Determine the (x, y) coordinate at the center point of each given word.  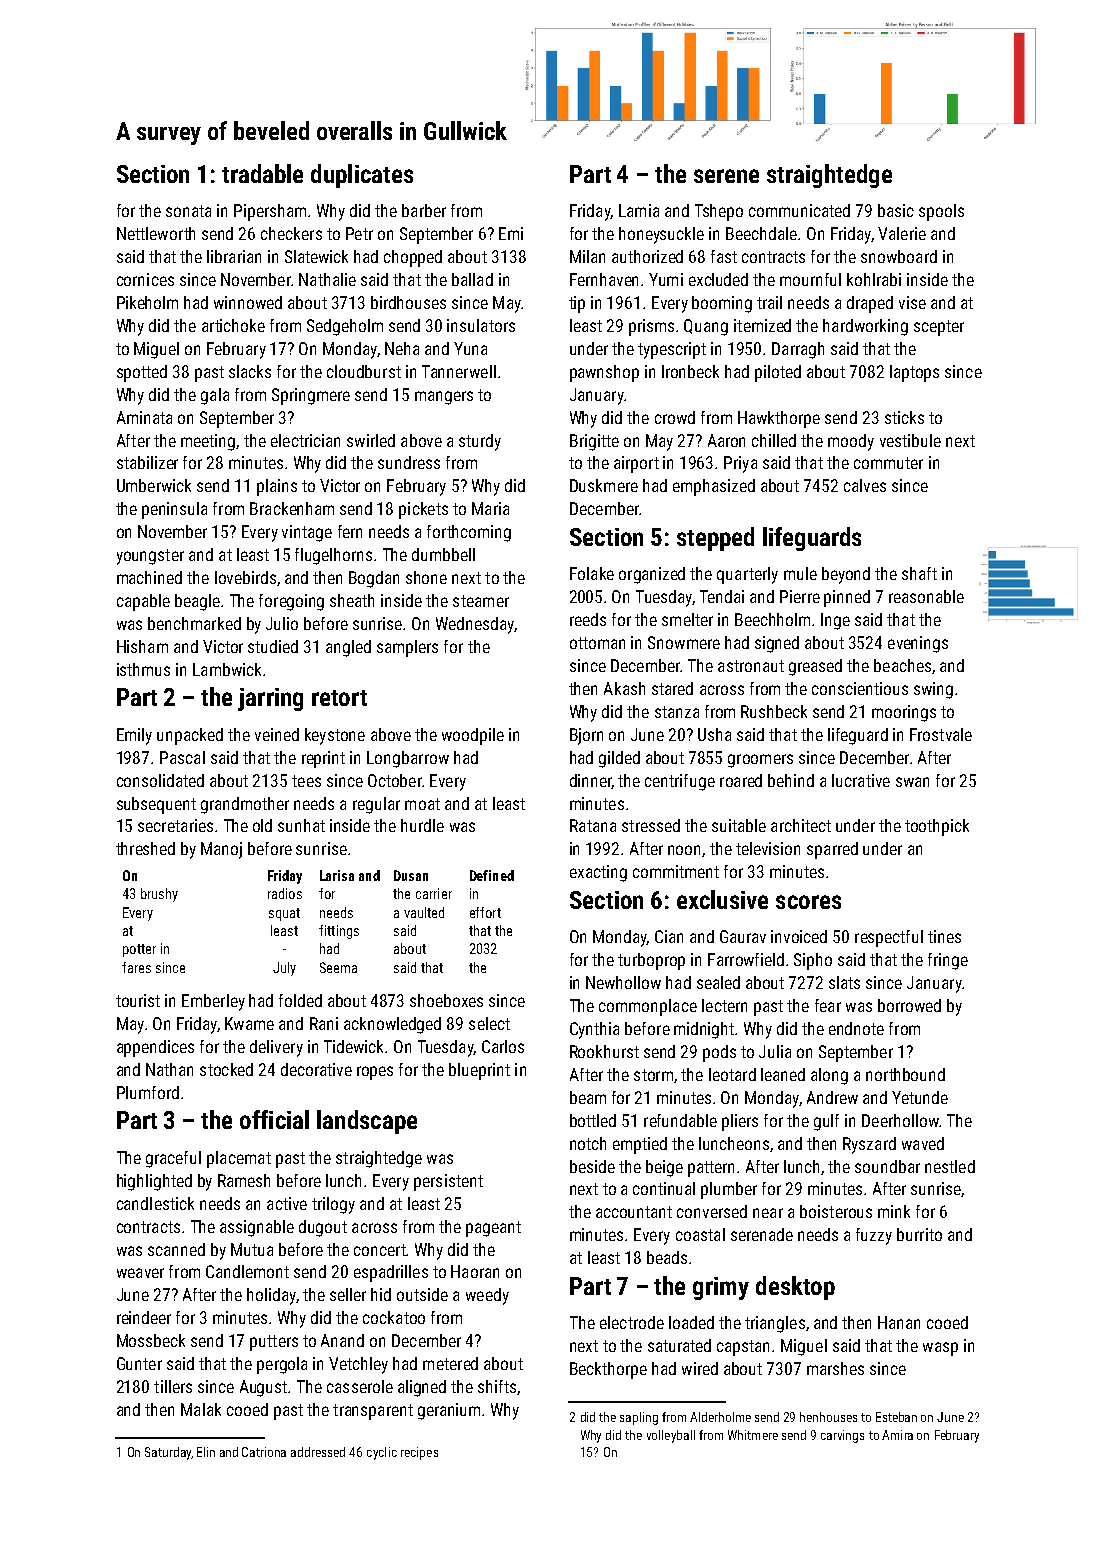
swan (912, 782)
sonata (188, 211)
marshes (835, 1368)
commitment (676, 871)
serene (726, 176)
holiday (271, 1296)
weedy (487, 1296)
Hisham (142, 646)
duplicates (362, 176)
